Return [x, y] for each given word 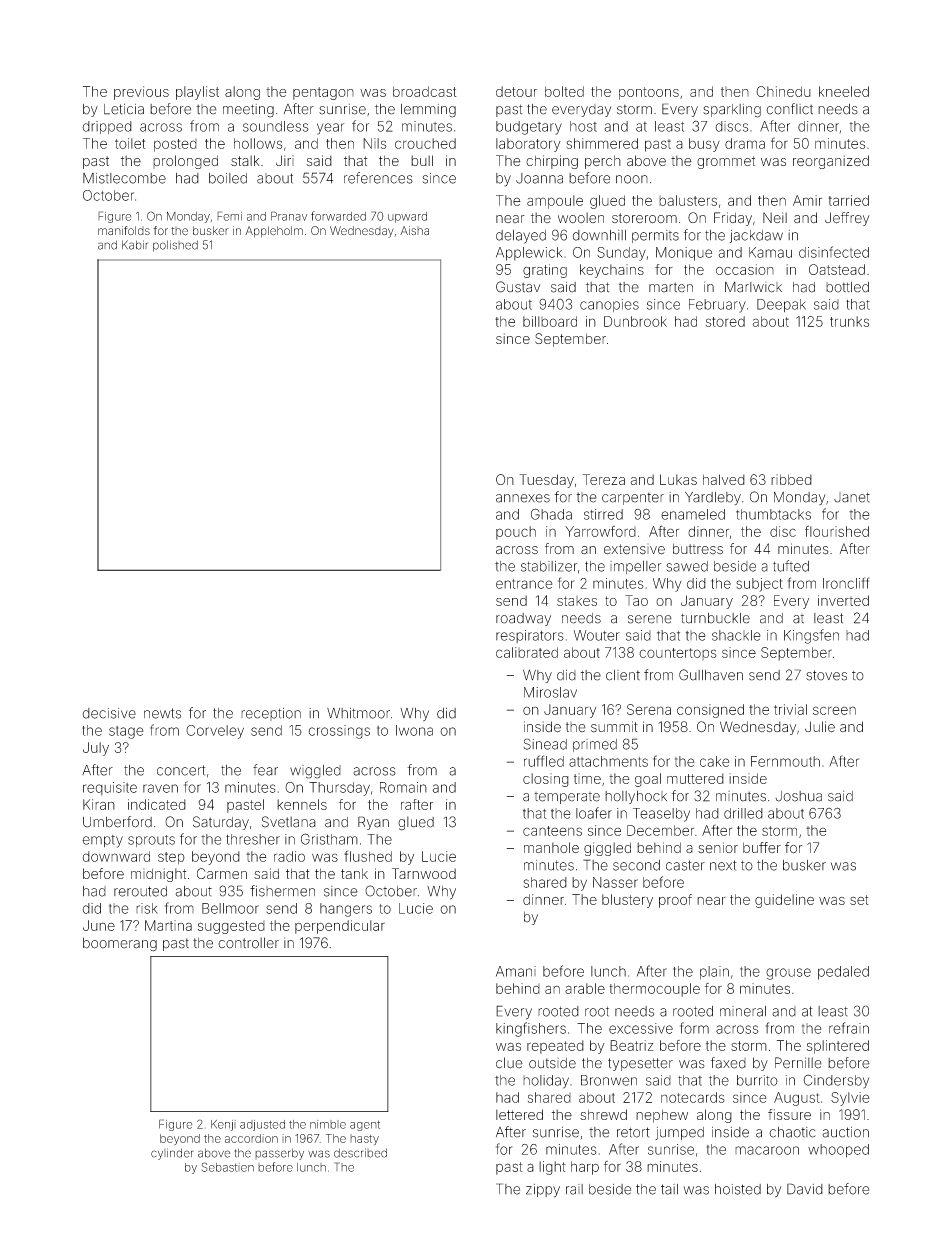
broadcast [425, 91]
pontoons [649, 93]
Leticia [124, 109]
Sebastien [228, 1167]
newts [162, 713]
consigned [710, 711]
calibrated [527, 652]
